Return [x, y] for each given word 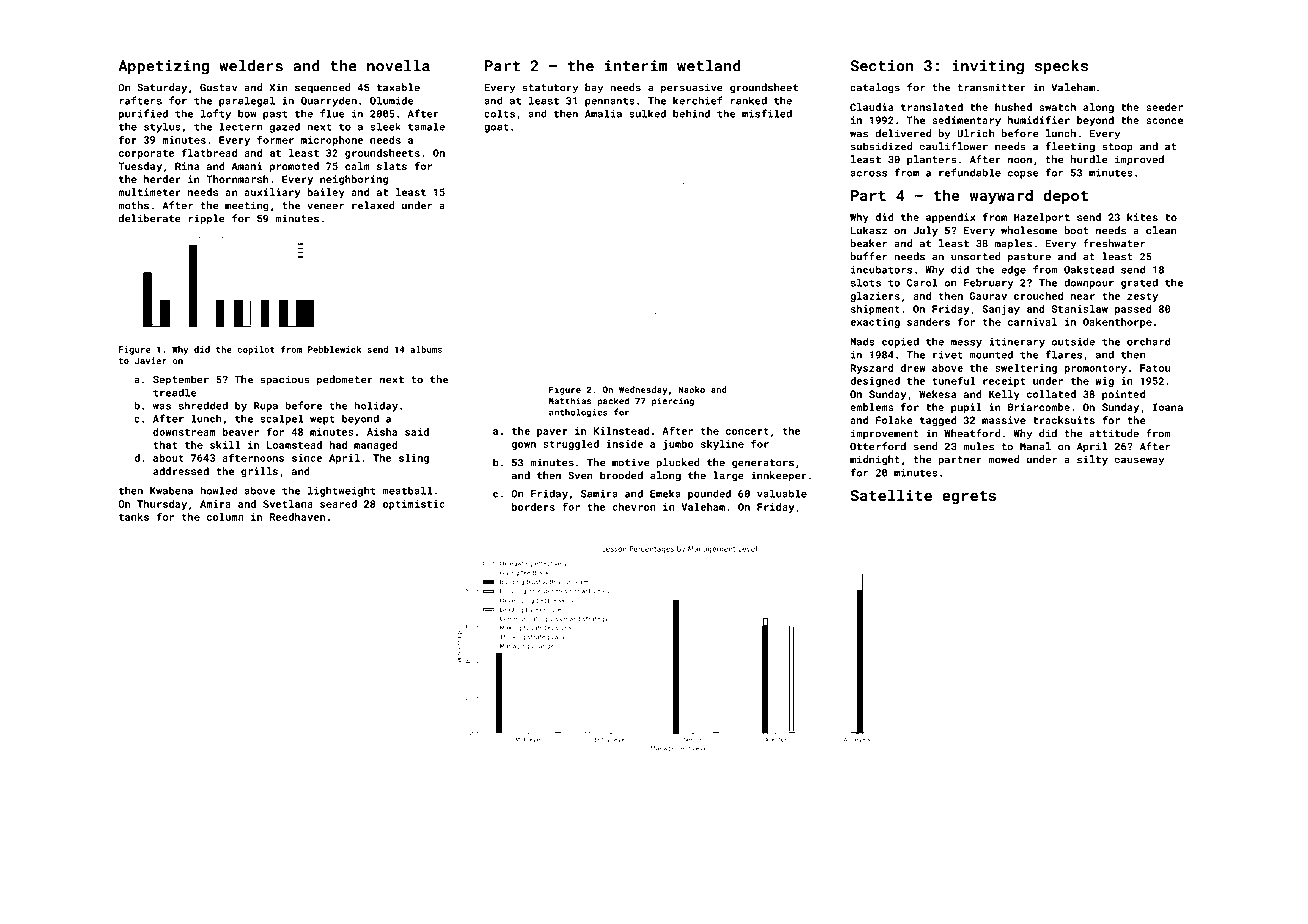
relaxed [373, 205]
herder [162, 179]
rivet [948, 355]
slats [392, 166]
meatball [407, 490]
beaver [240, 432]
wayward [1001, 196]
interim [636, 66]
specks [1061, 67]
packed [613, 401]
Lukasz [869, 230]
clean [1161, 230]
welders [251, 65]
